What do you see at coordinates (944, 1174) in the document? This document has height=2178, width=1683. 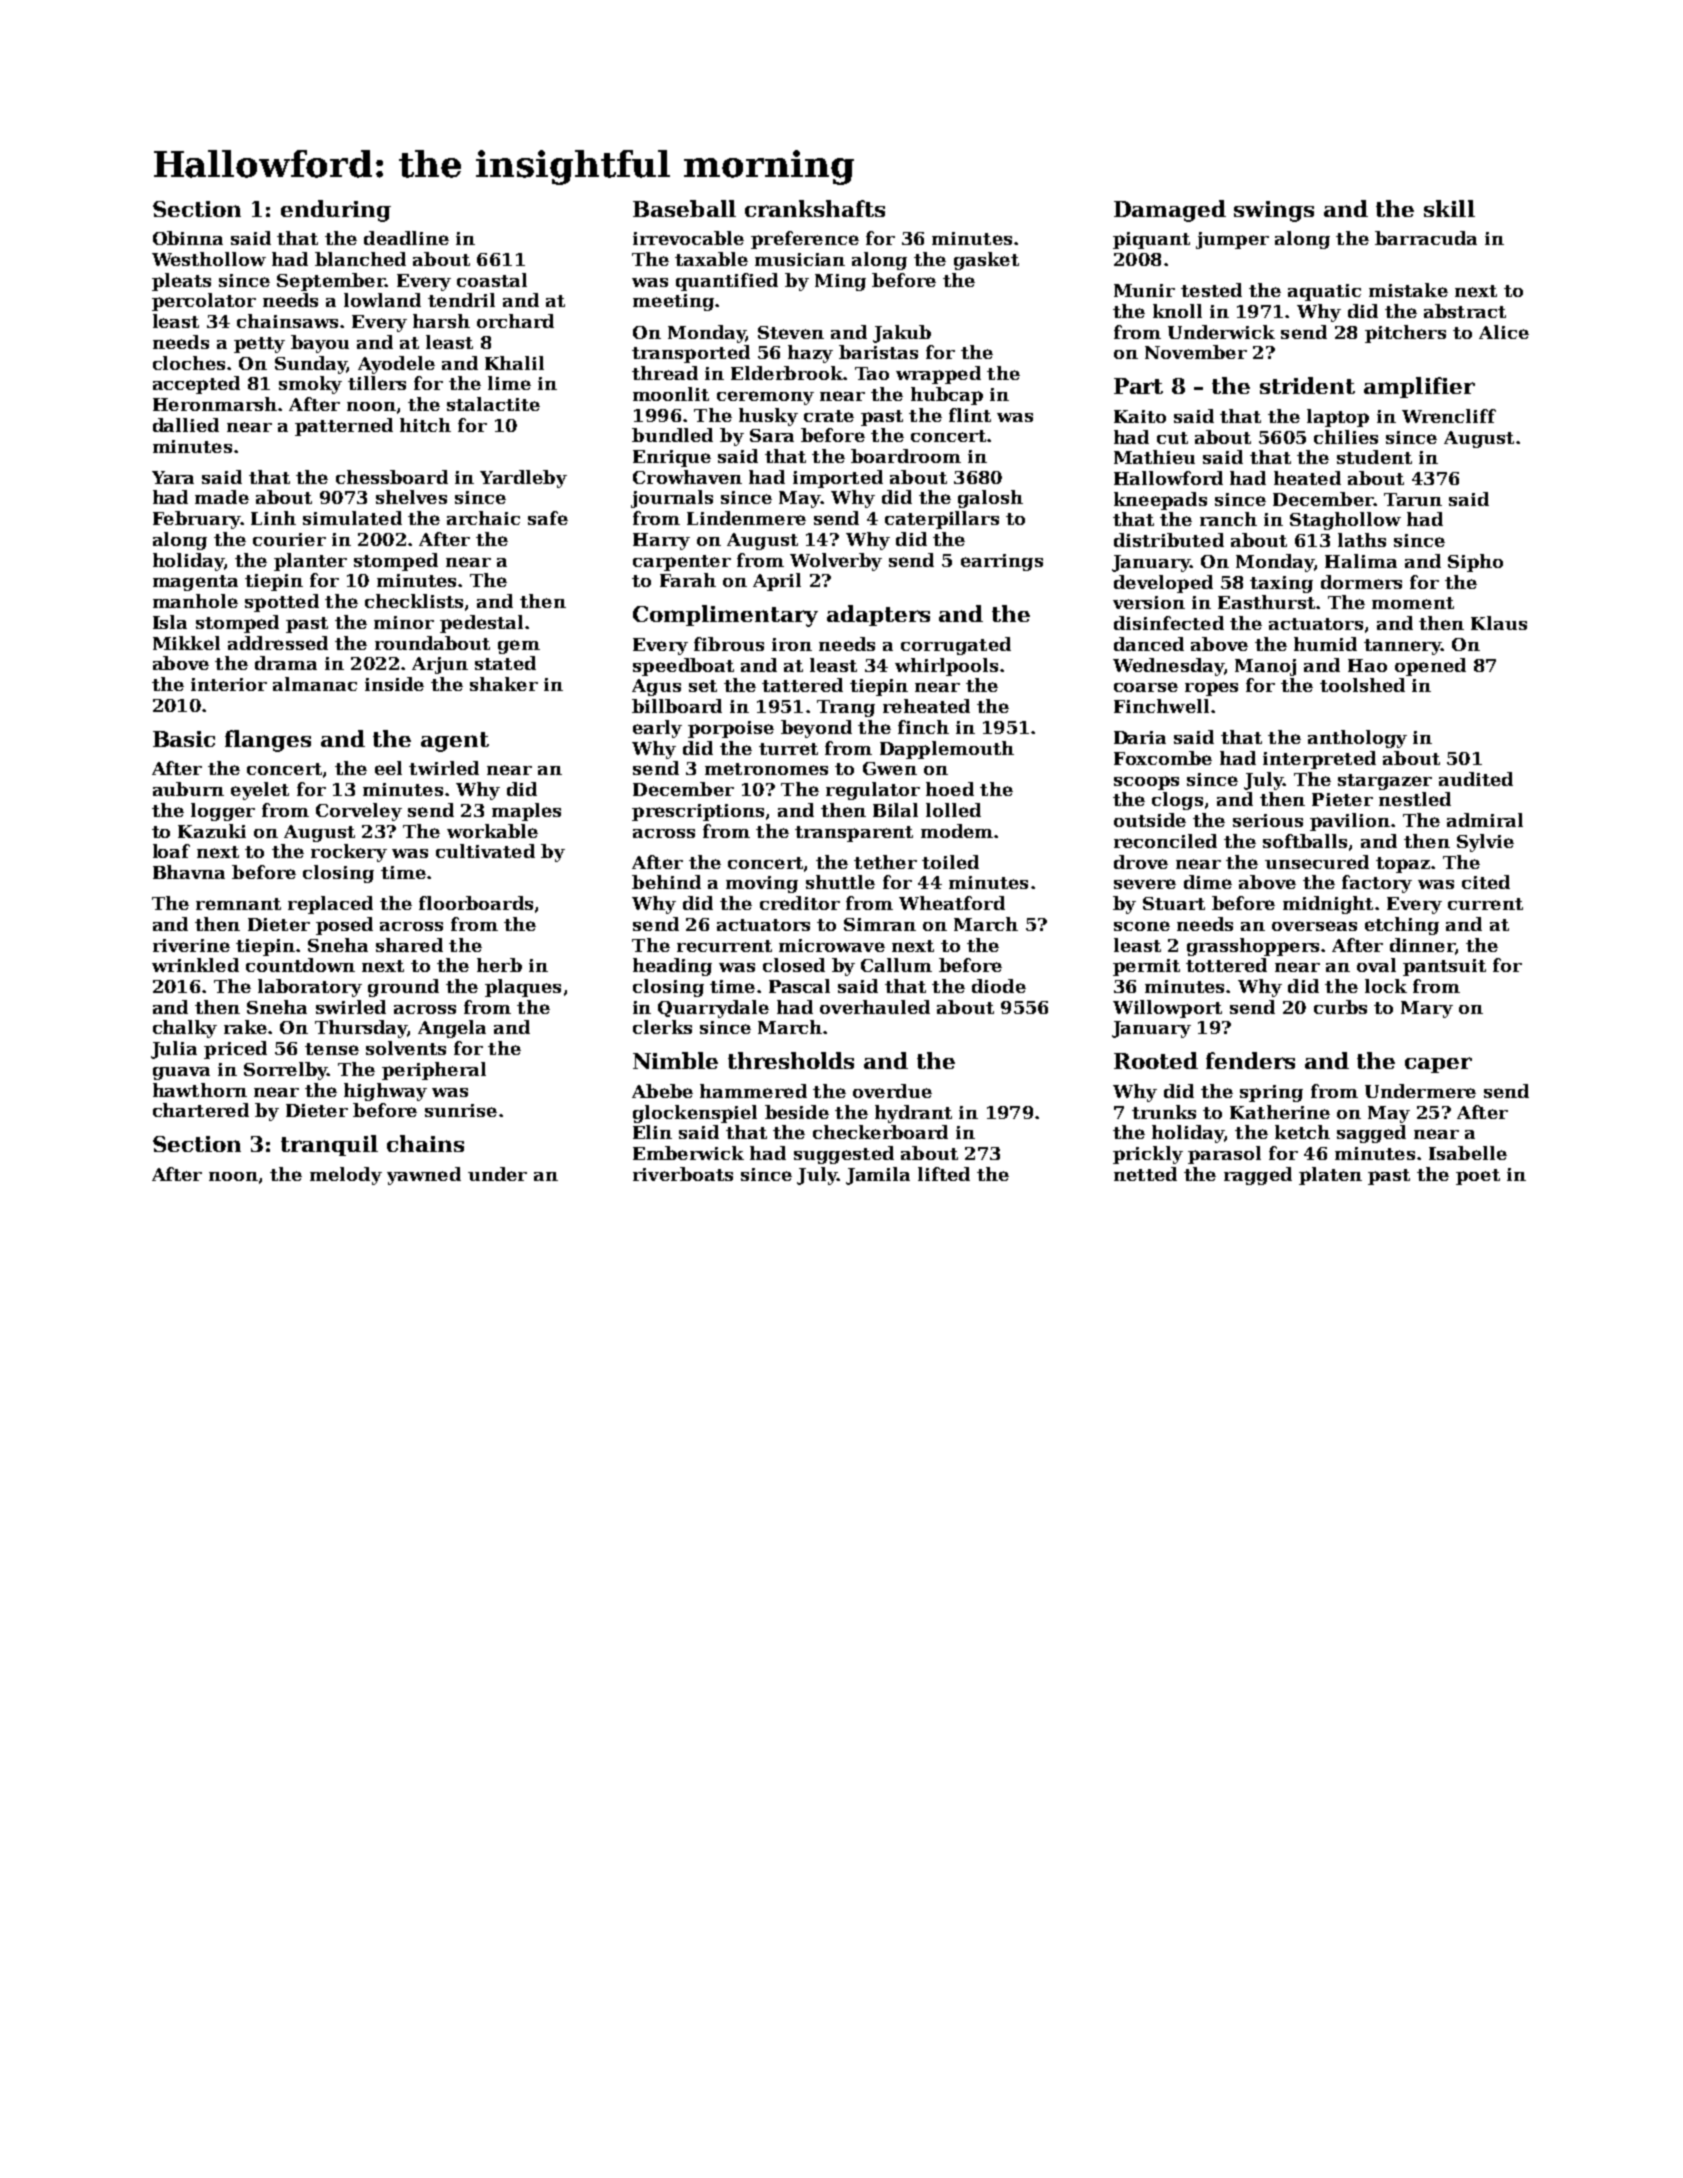 I see `lifted` at bounding box center [944, 1174].
